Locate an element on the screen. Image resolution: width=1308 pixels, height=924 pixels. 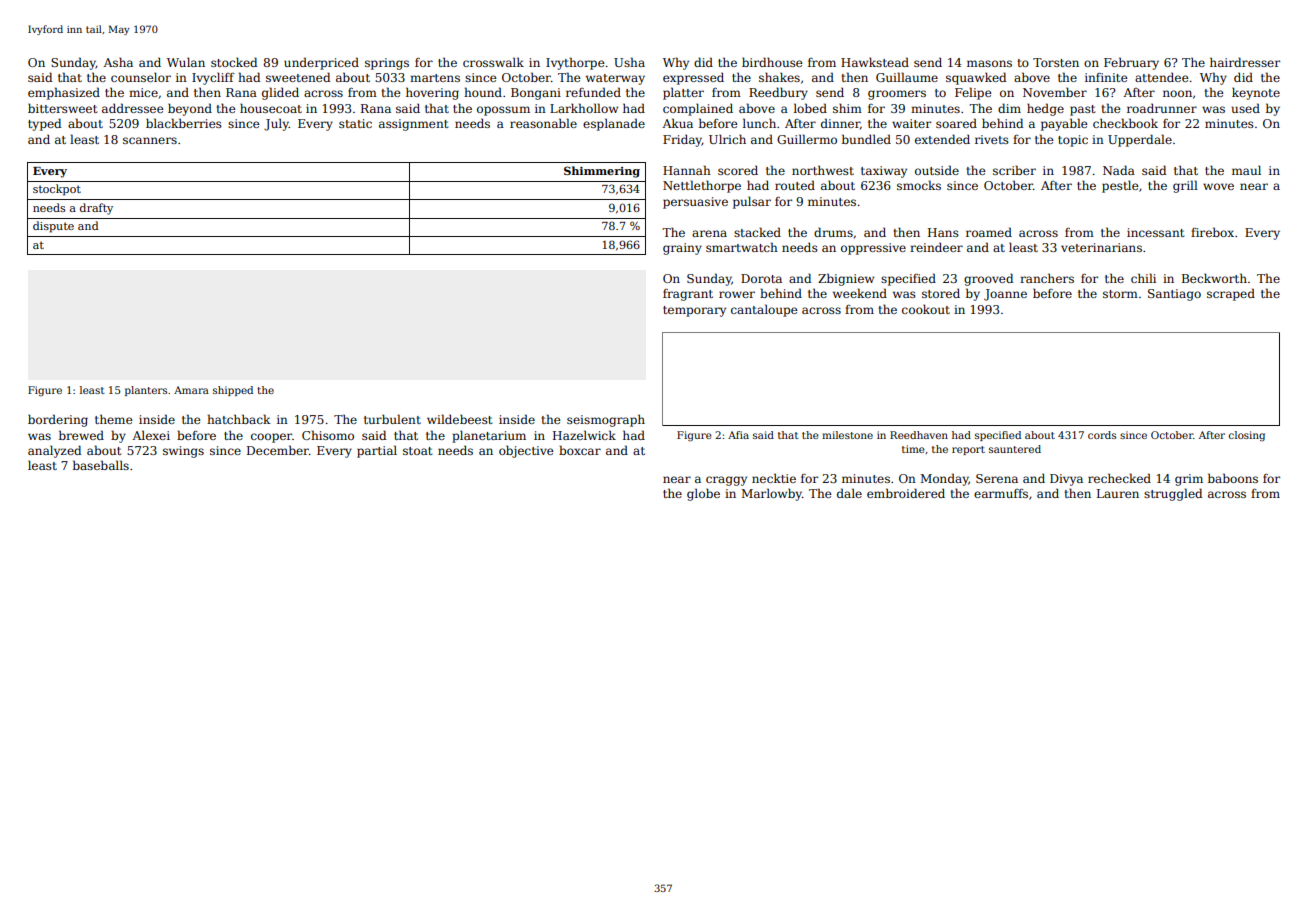
birdhouse is located at coordinates (772, 62).
